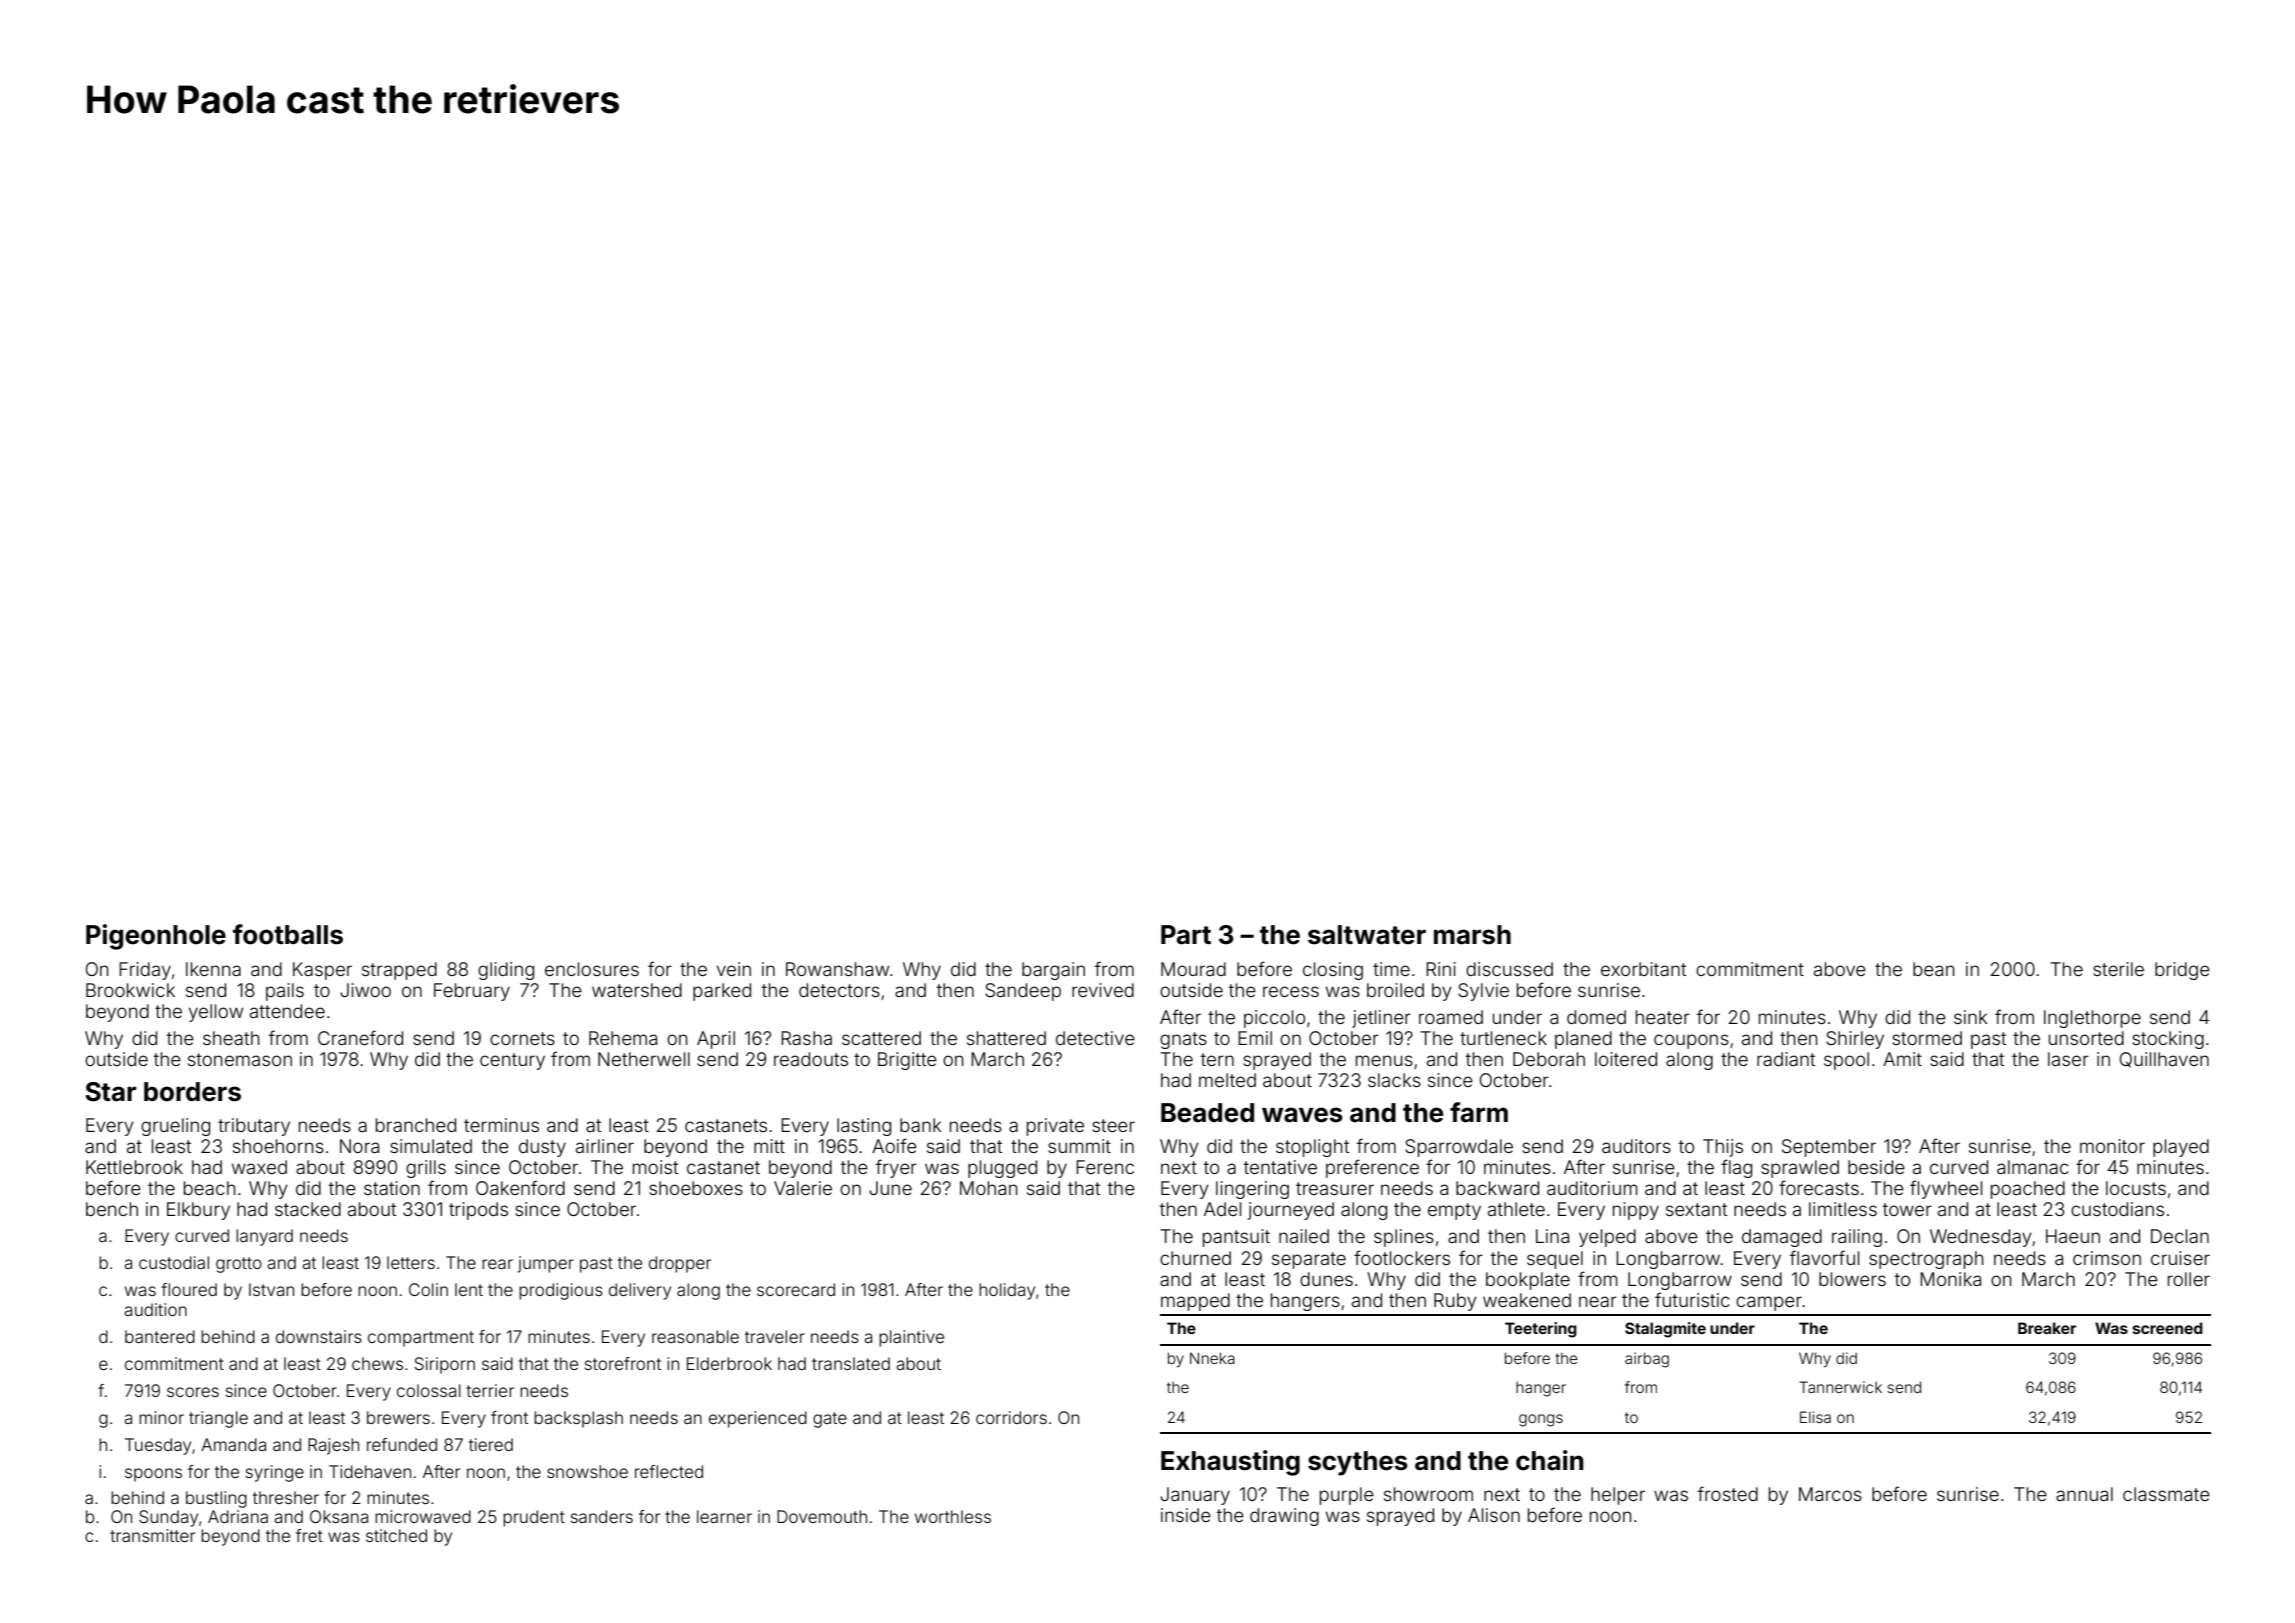  What do you see at coordinates (1358, 1463) in the page?
I see `scythes` at bounding box center [1358, 1463].
